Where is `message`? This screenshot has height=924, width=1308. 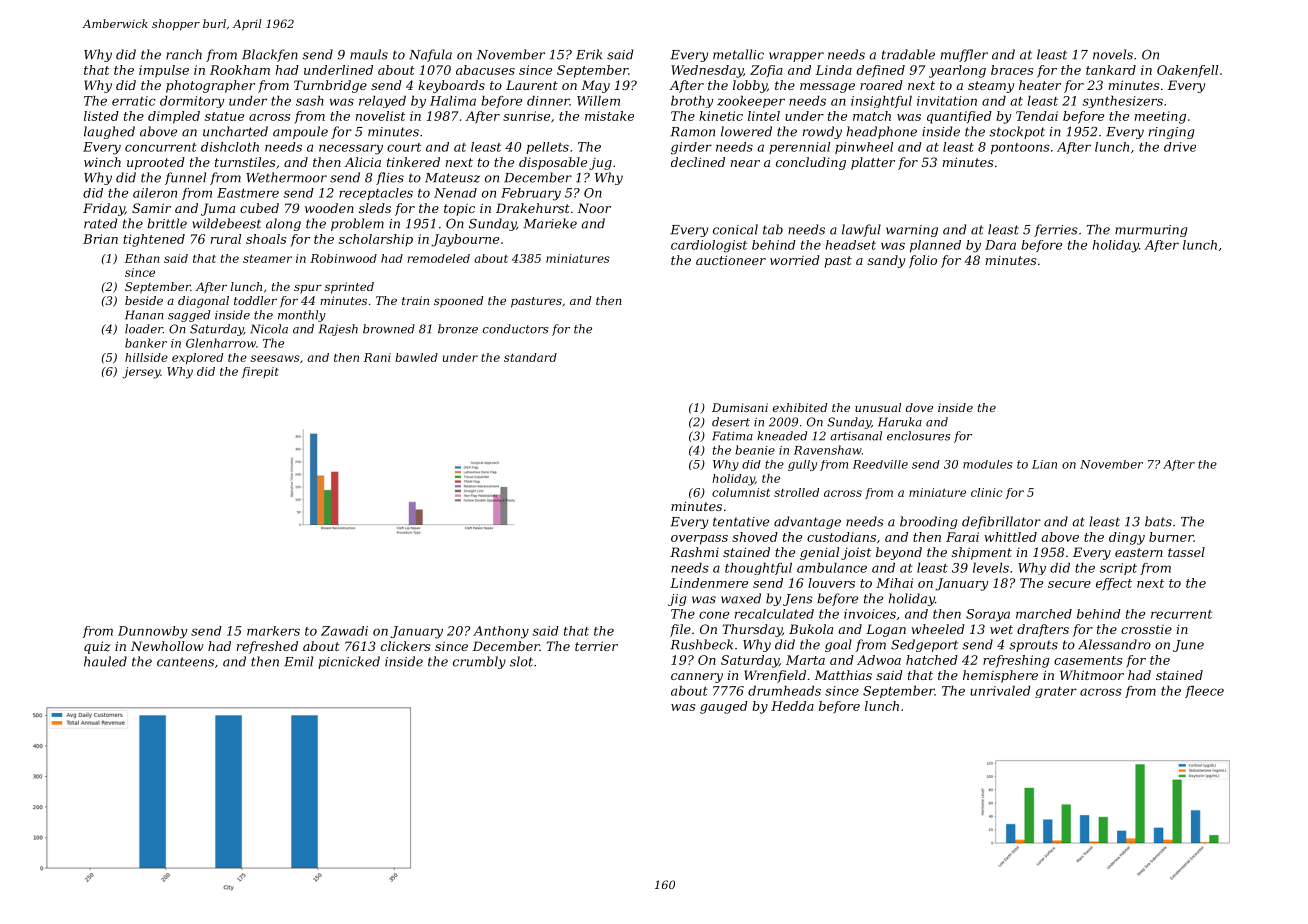 message is located at coordinates (827, 88).
